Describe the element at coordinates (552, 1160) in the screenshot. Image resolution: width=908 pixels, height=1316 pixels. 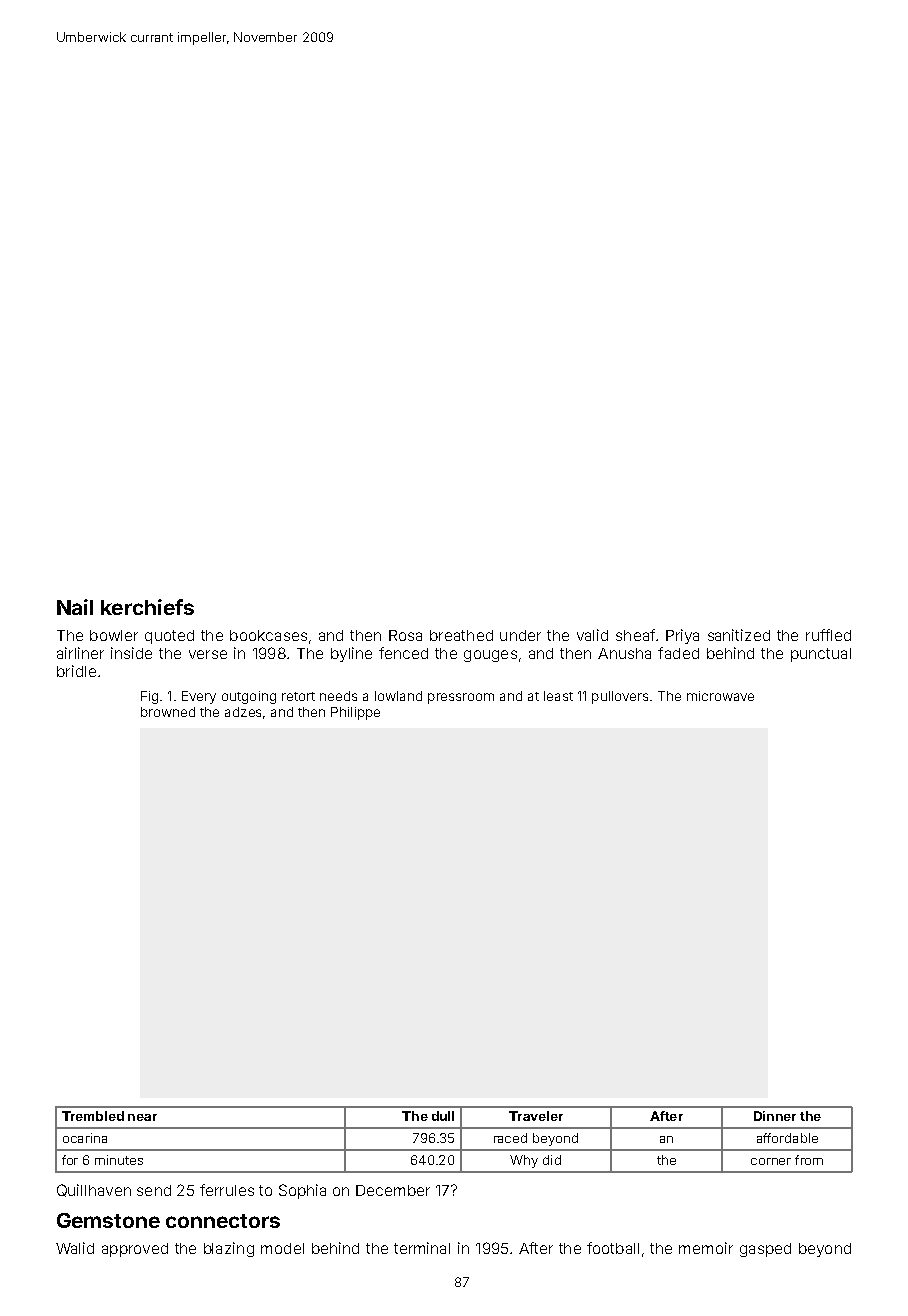
I see `did` at that location.
